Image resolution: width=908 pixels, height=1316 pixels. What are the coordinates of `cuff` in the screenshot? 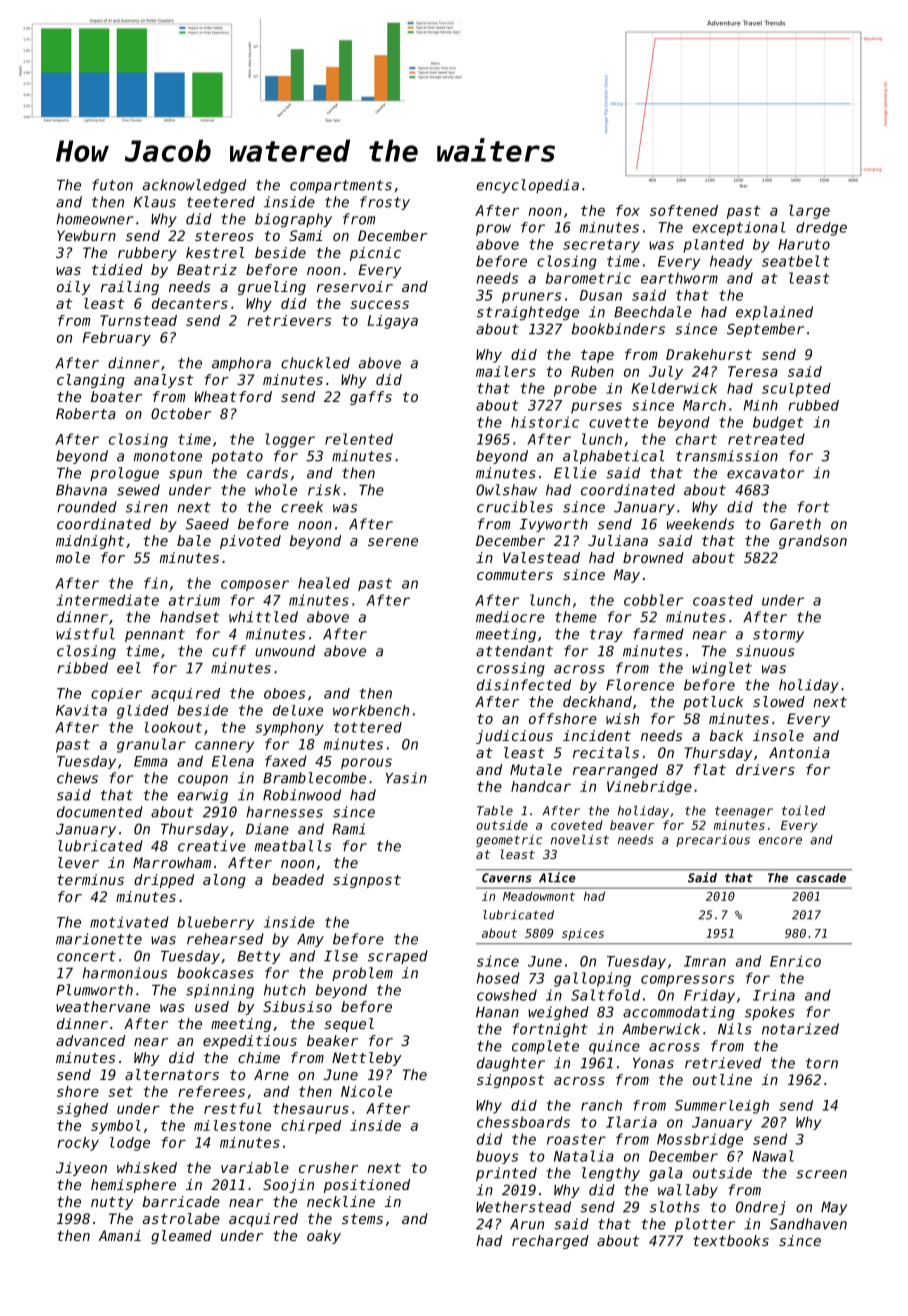 It's located at (229, 651).
